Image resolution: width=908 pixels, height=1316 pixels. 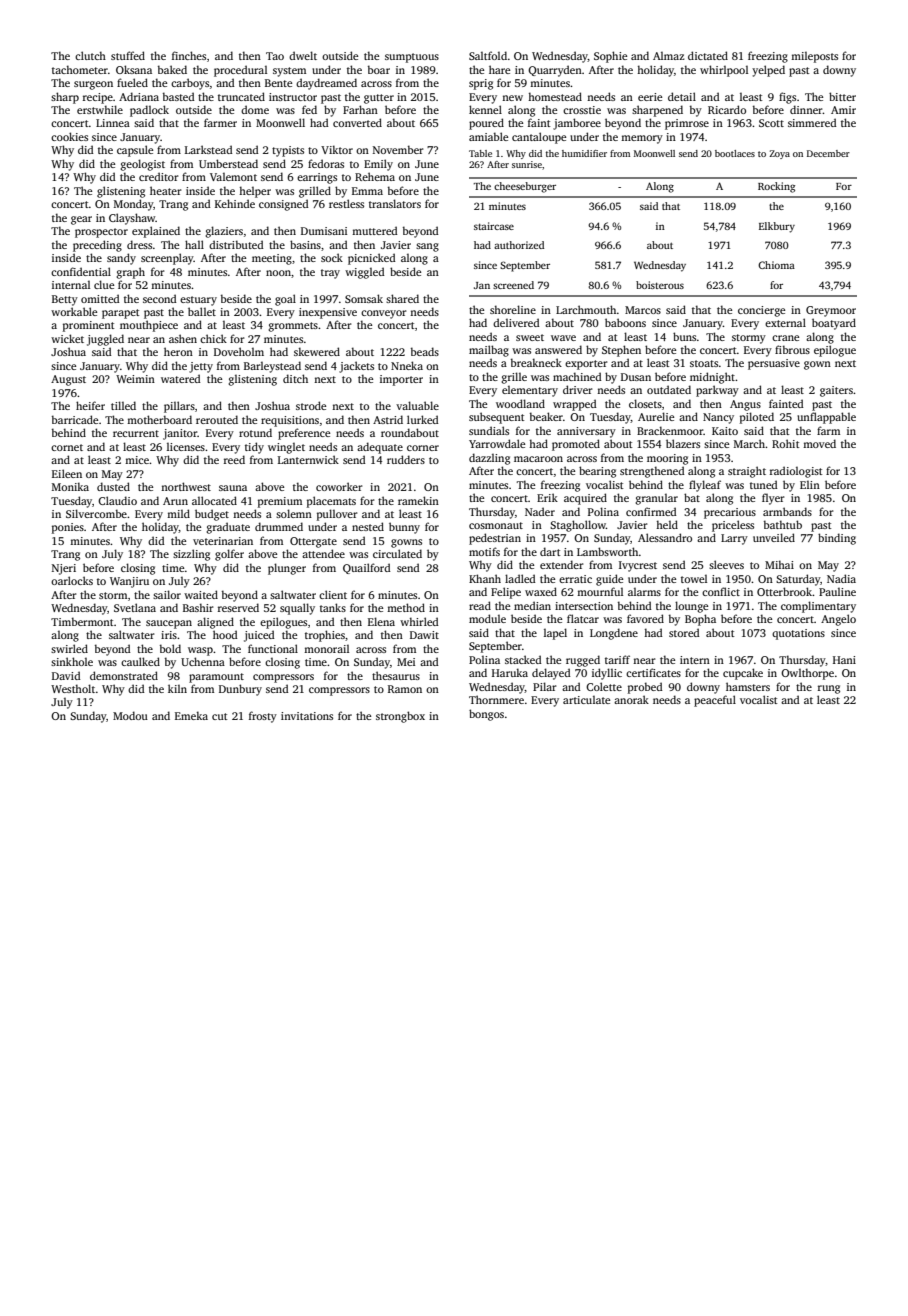 What do you see at coordinates (70, 486) in the screenshot?
I see `Monika` at bounding box center [70, 486].
